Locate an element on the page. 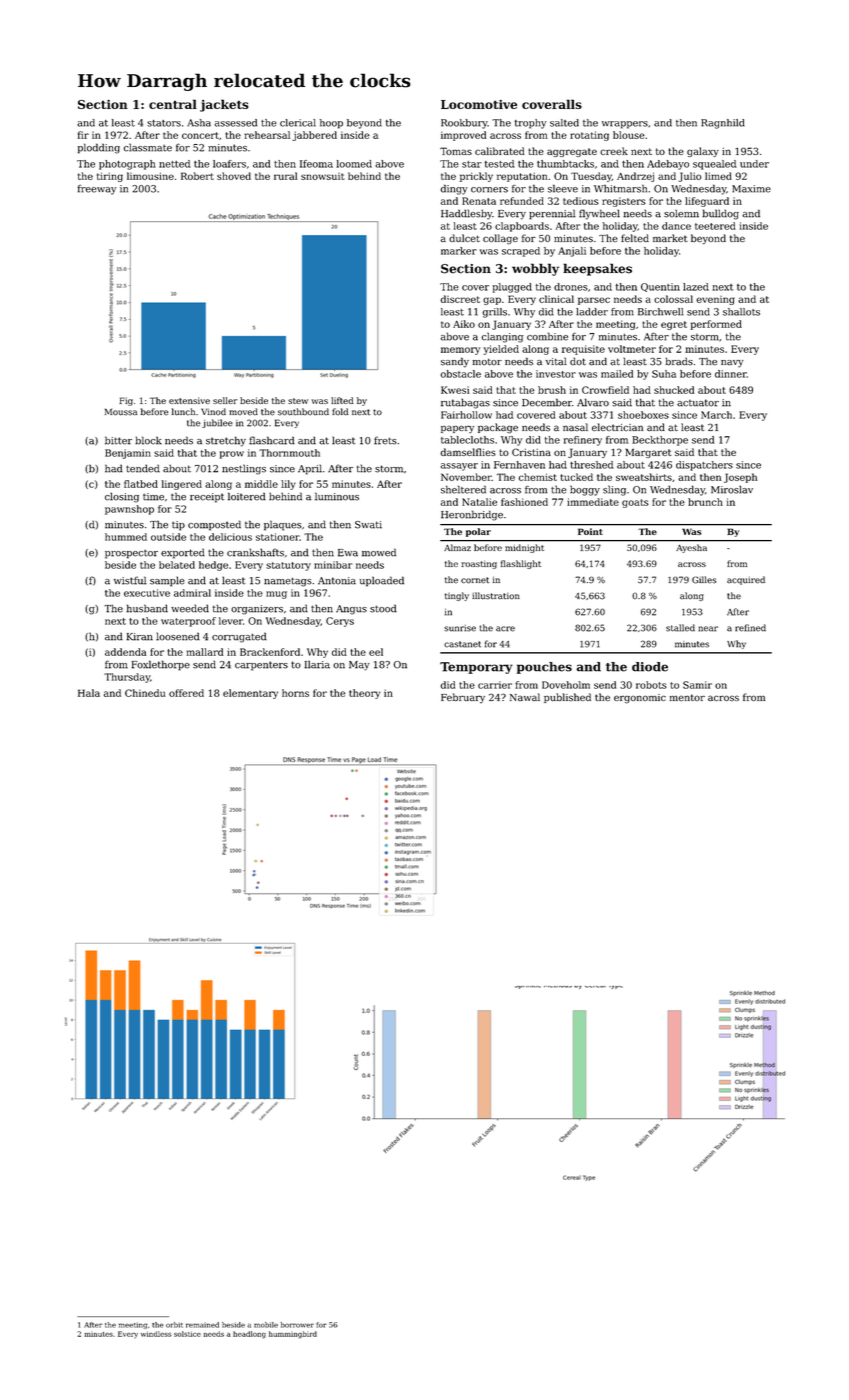  belated is located at coordinates (177, 565).
